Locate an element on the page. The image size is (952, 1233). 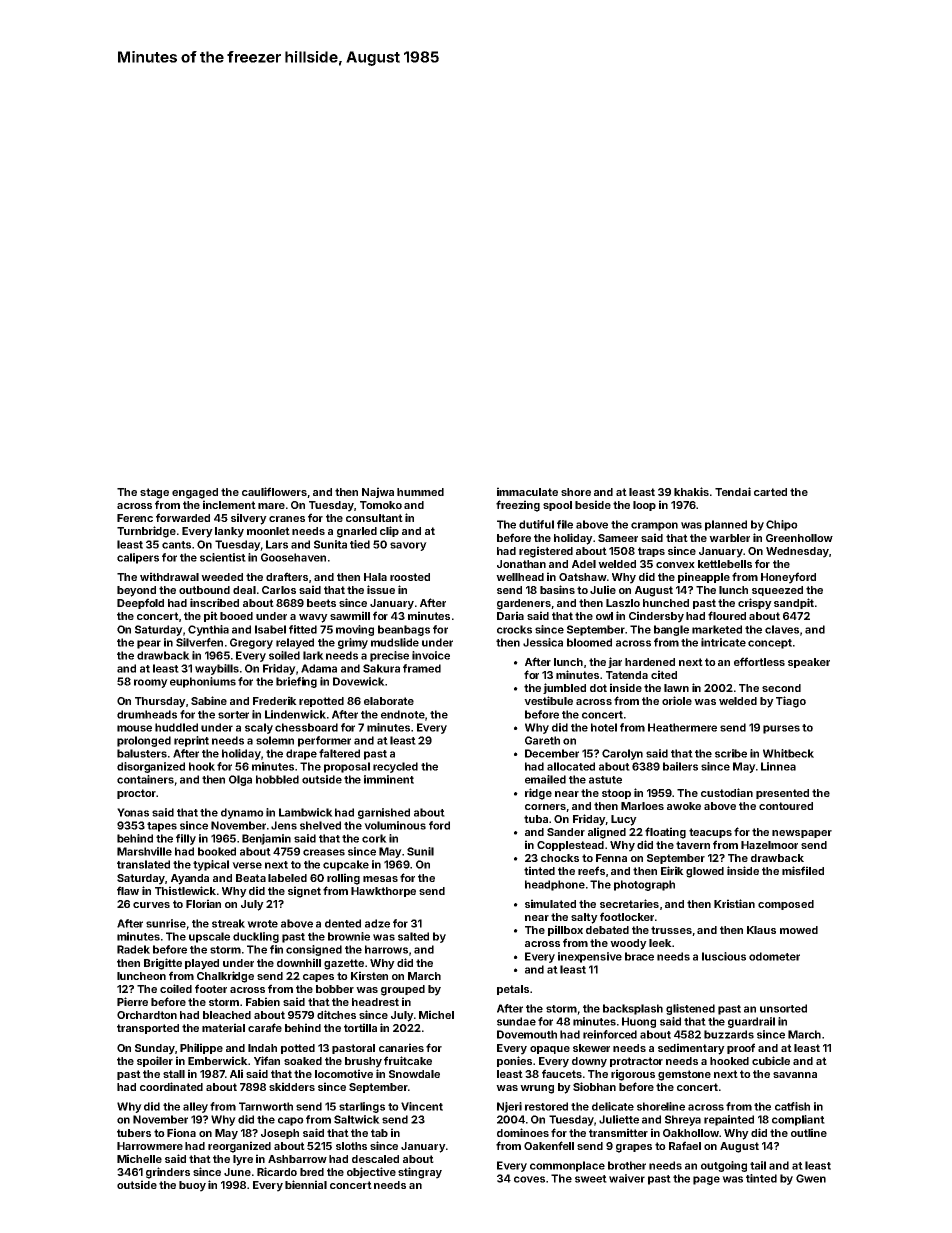
grouped is located at coordinates (403, 990).
